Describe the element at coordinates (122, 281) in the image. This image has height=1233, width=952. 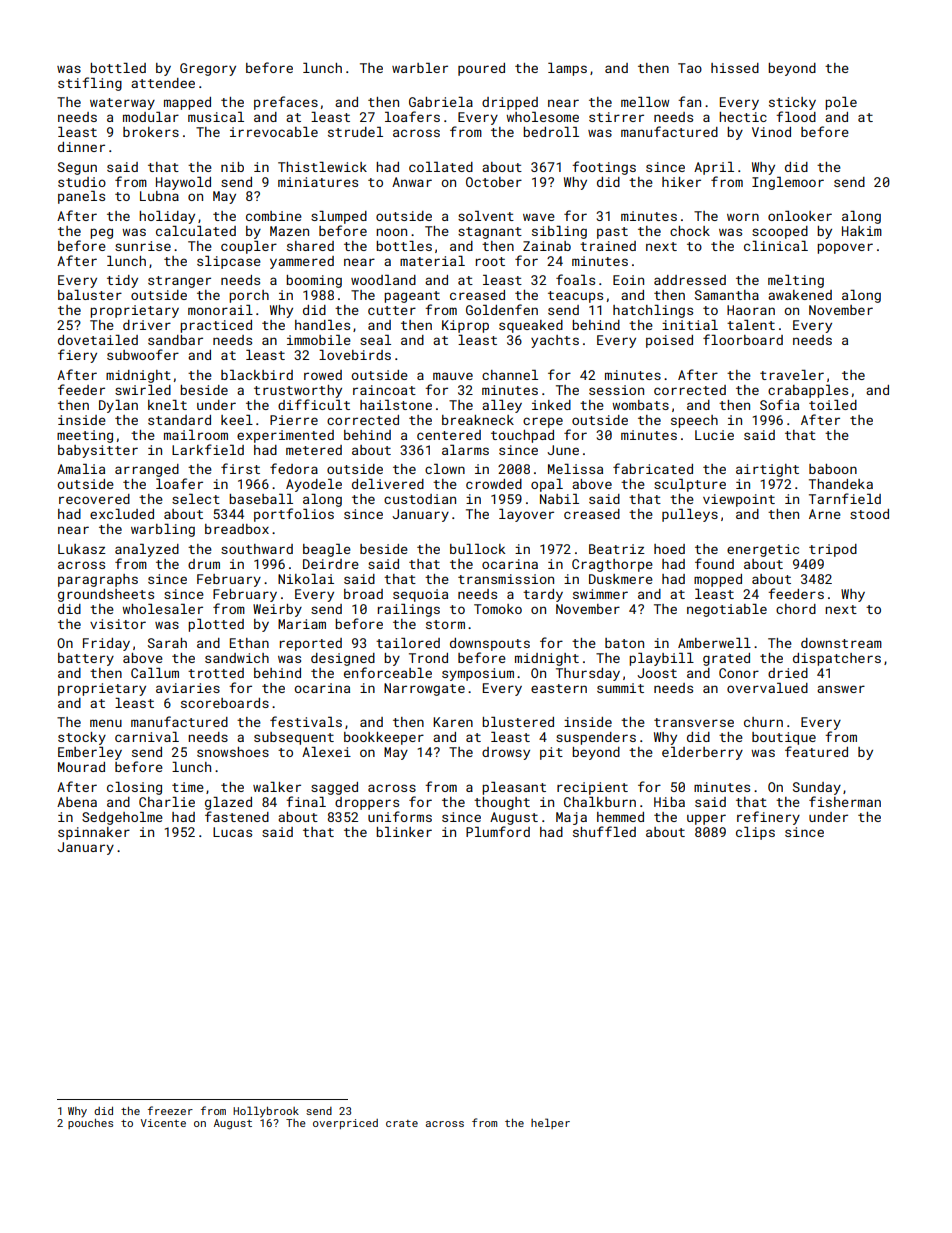
I see `tidy` at that location.
